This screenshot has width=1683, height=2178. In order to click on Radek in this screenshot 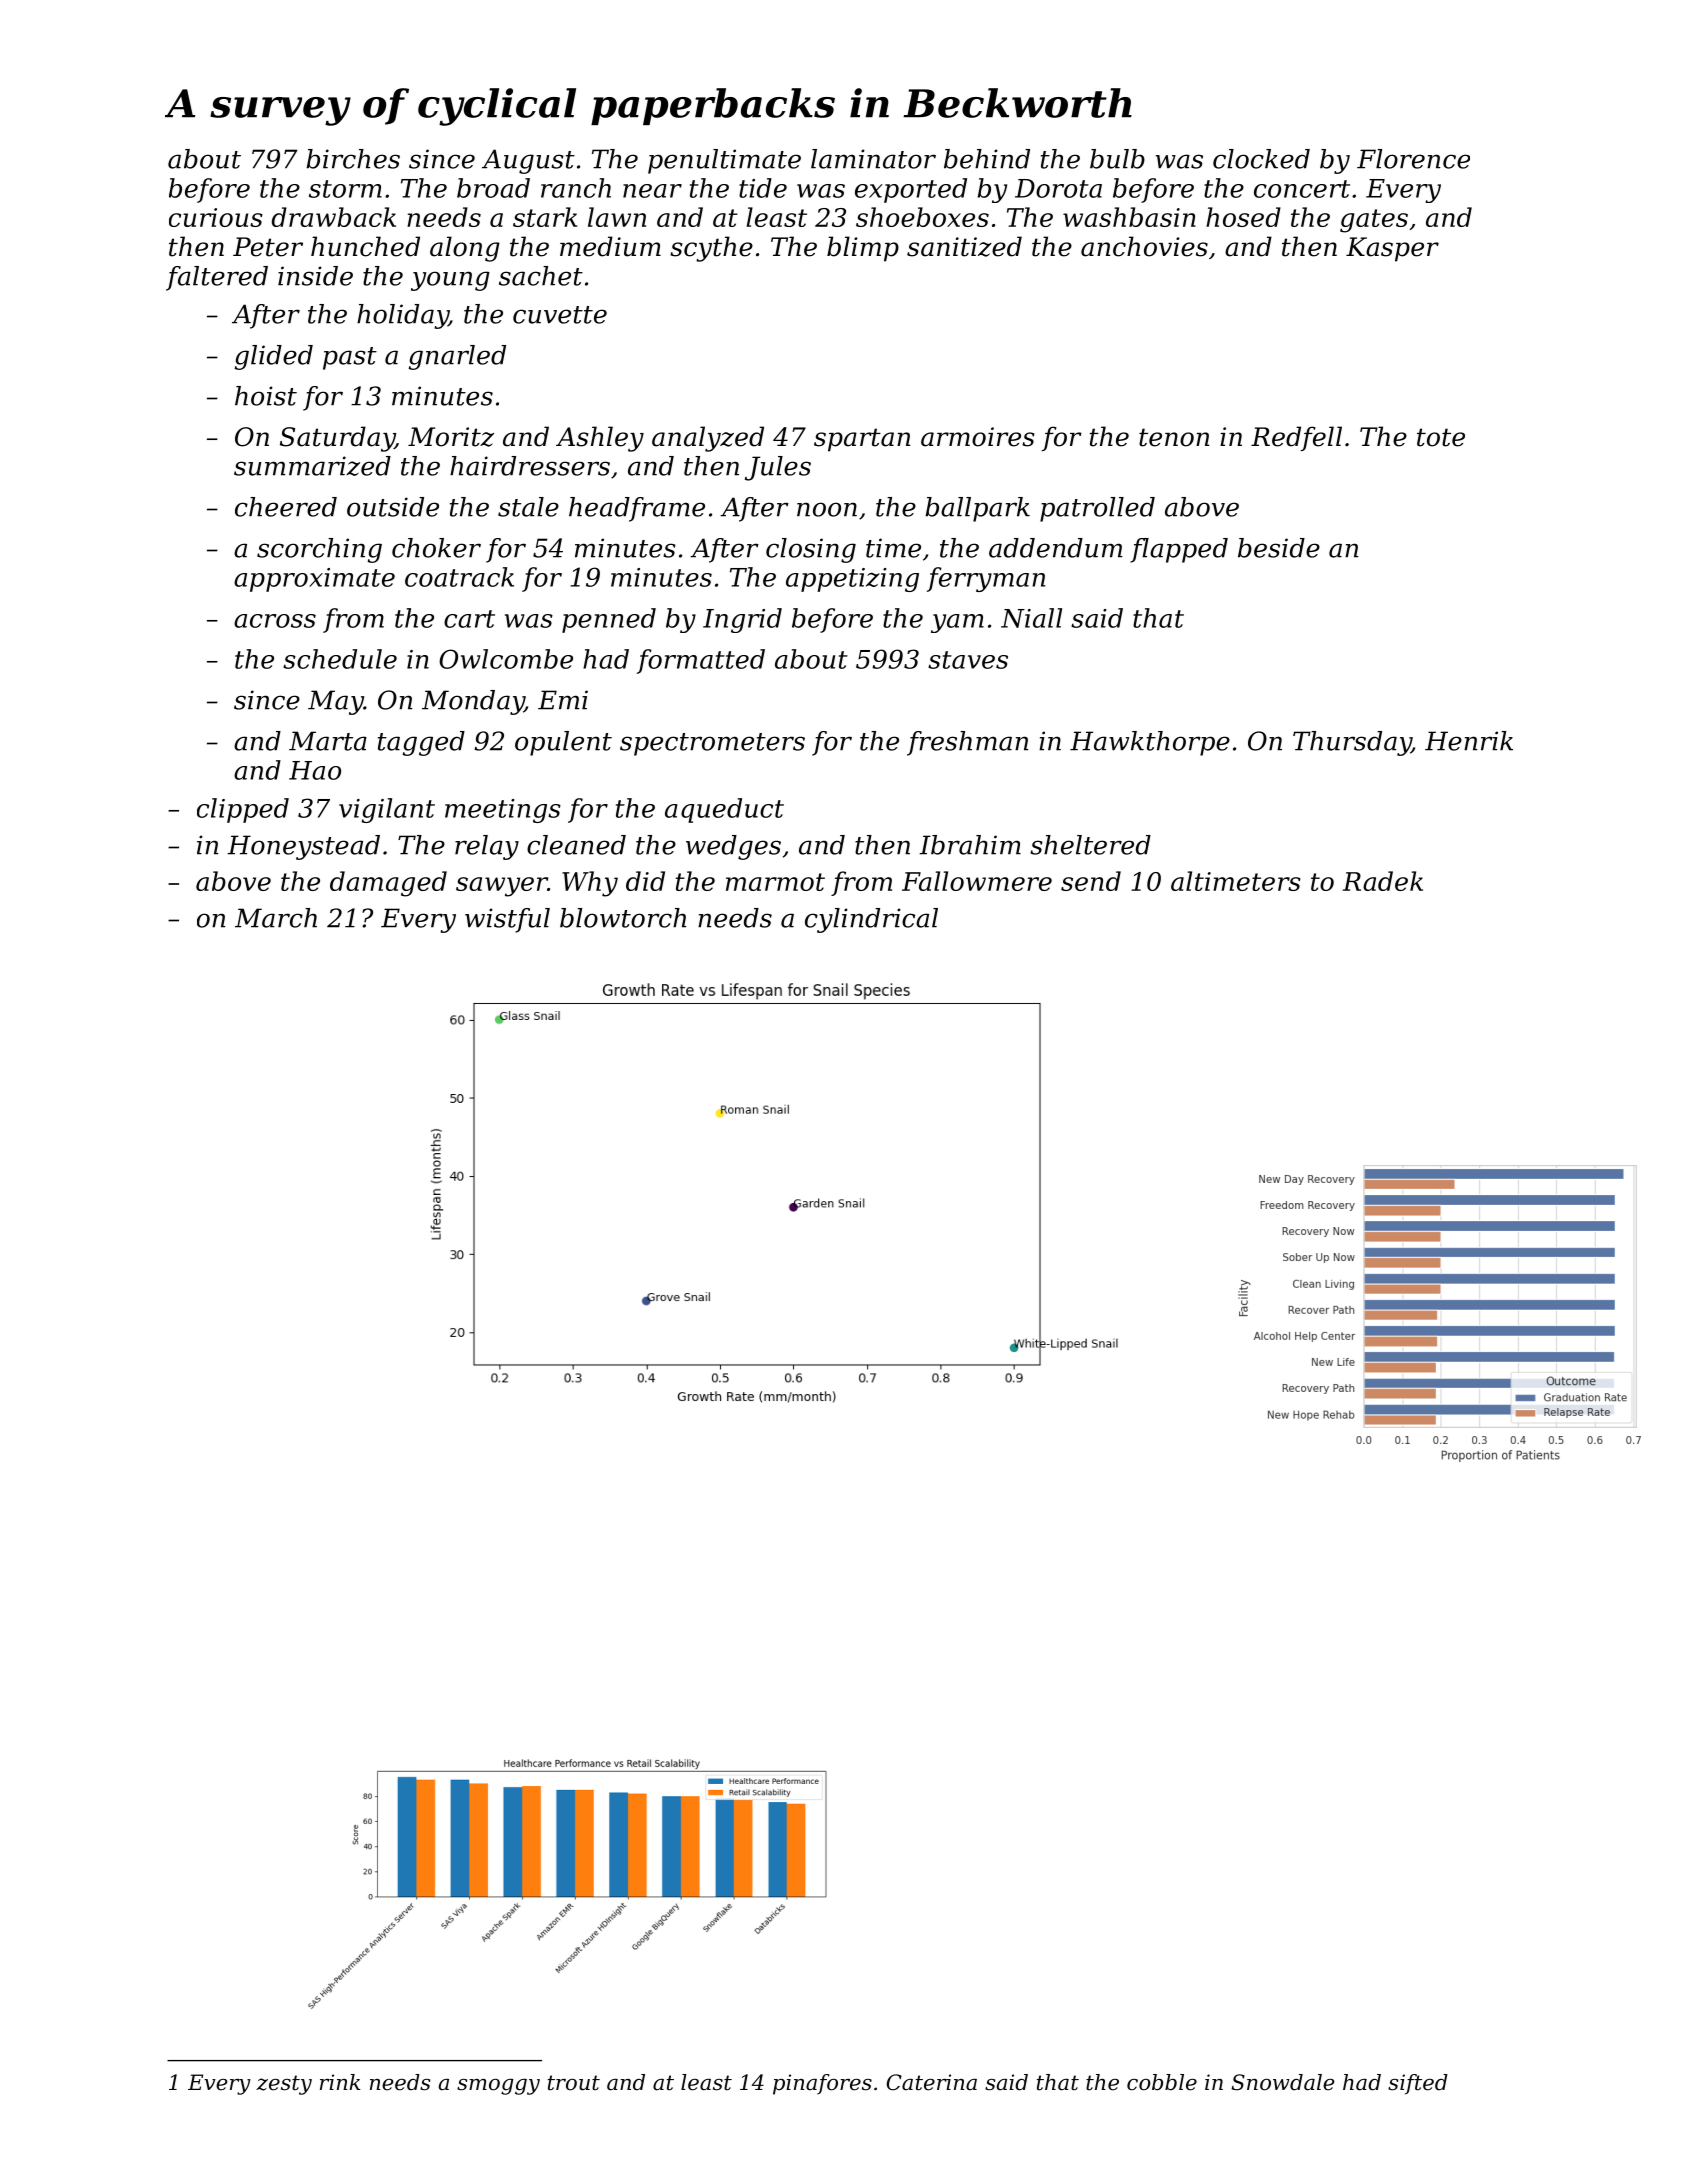, I will do `click(1383, 881)`.
